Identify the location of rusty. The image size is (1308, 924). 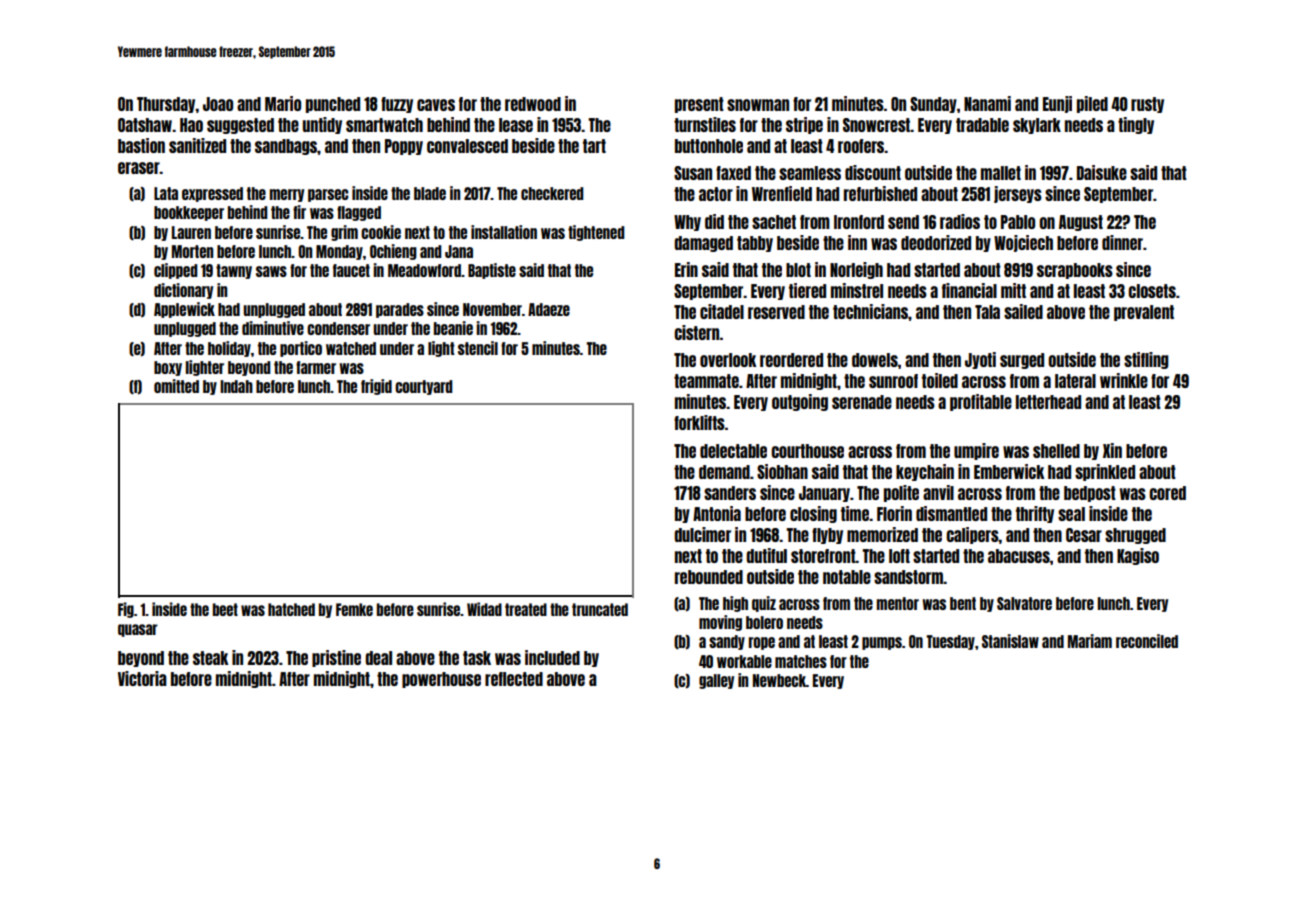
(1147, 105).
